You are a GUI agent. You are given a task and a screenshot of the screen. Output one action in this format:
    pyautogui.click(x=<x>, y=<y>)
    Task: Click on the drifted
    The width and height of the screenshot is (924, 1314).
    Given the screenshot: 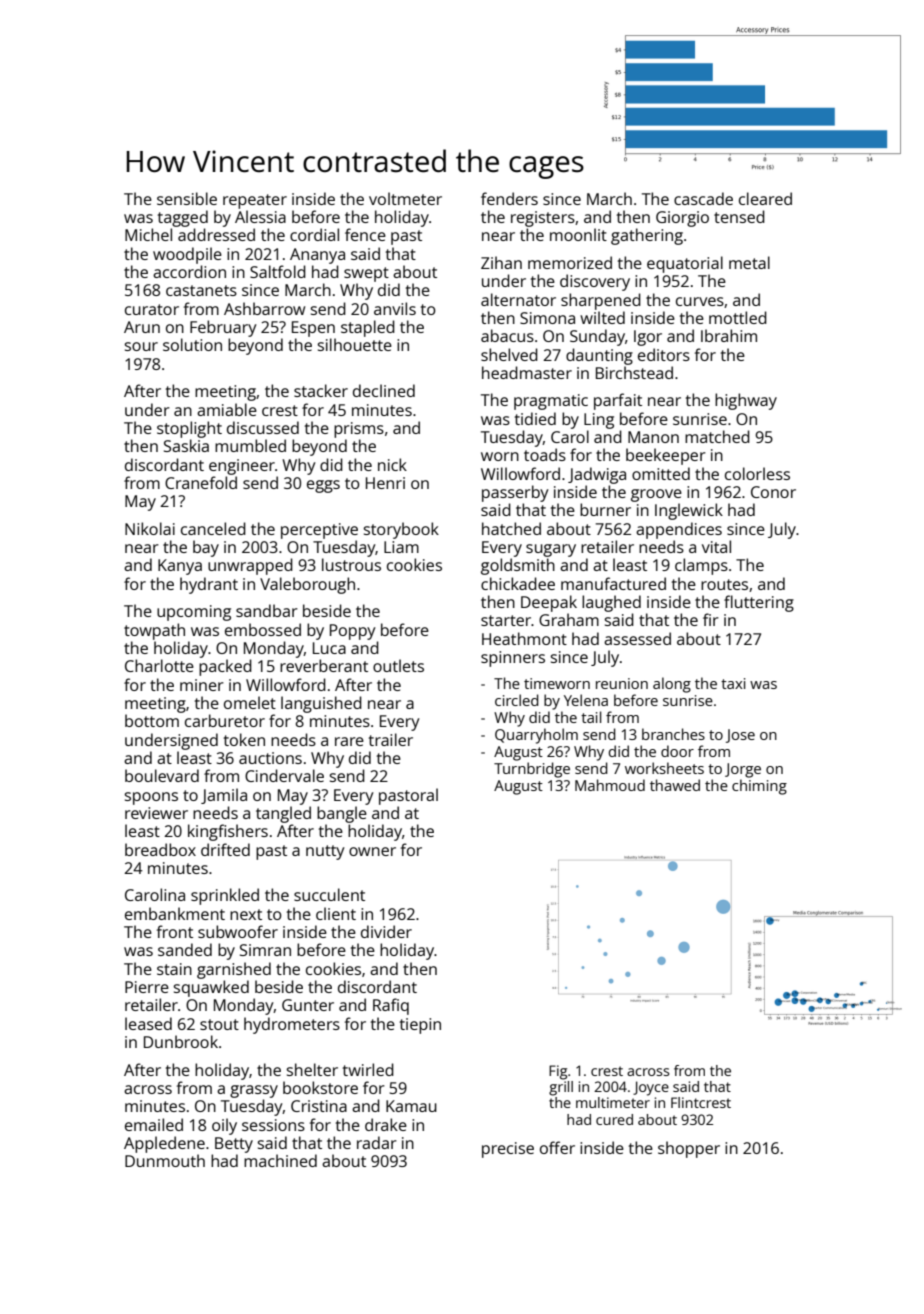 What is the action you would take?
    pyautogui.click(x=225, y=849)
